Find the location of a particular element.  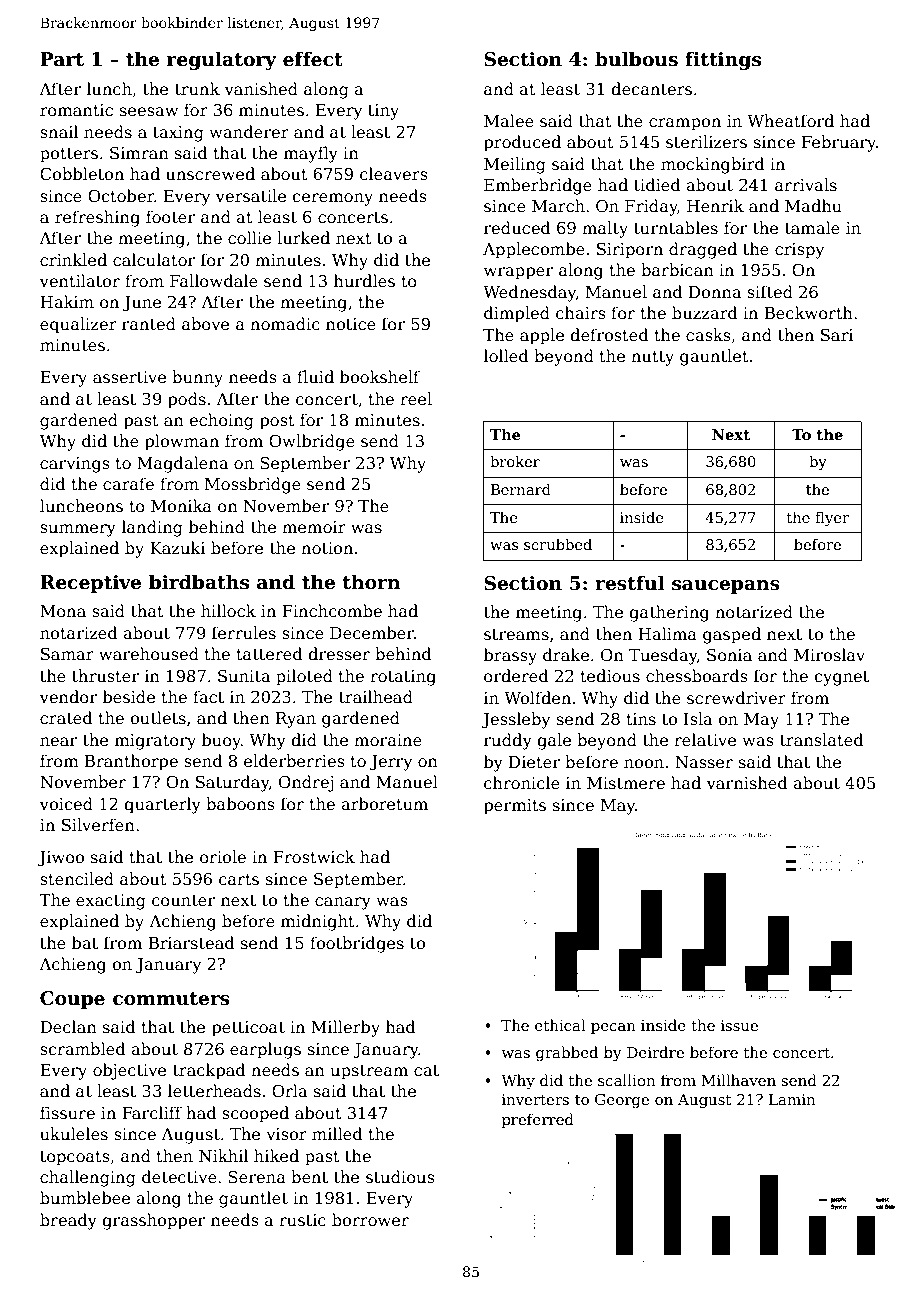

visor is located at coordinates (286, 1134).
